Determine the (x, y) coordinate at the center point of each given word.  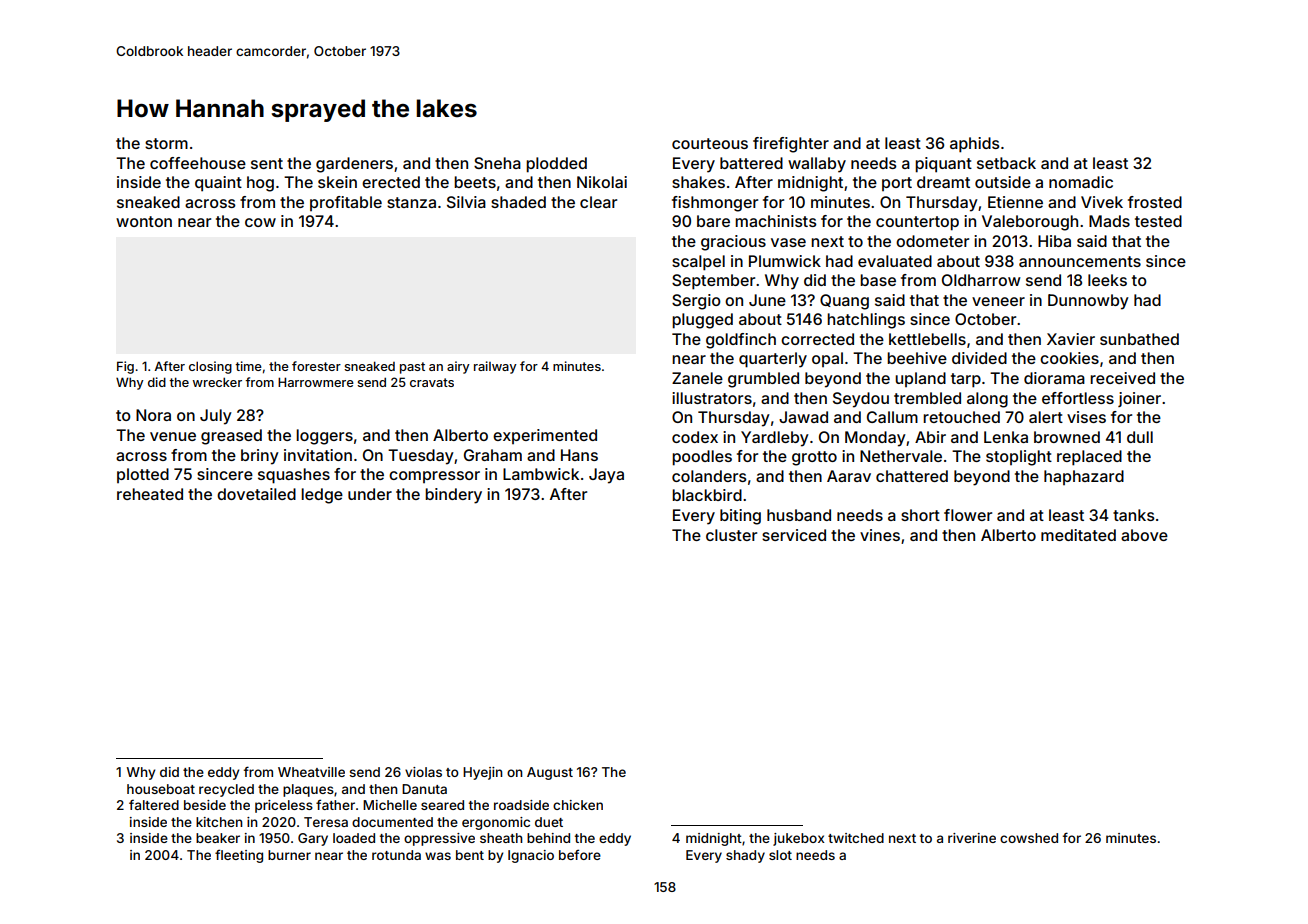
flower (968, 515)
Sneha (497, 163)
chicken (578, 805)
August (550, 773)
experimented (545, 436)
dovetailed (256, 494)
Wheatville (311, 772)
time (248, 366)
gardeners (354, 165)
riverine (972, 838)
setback (1006, 163)
